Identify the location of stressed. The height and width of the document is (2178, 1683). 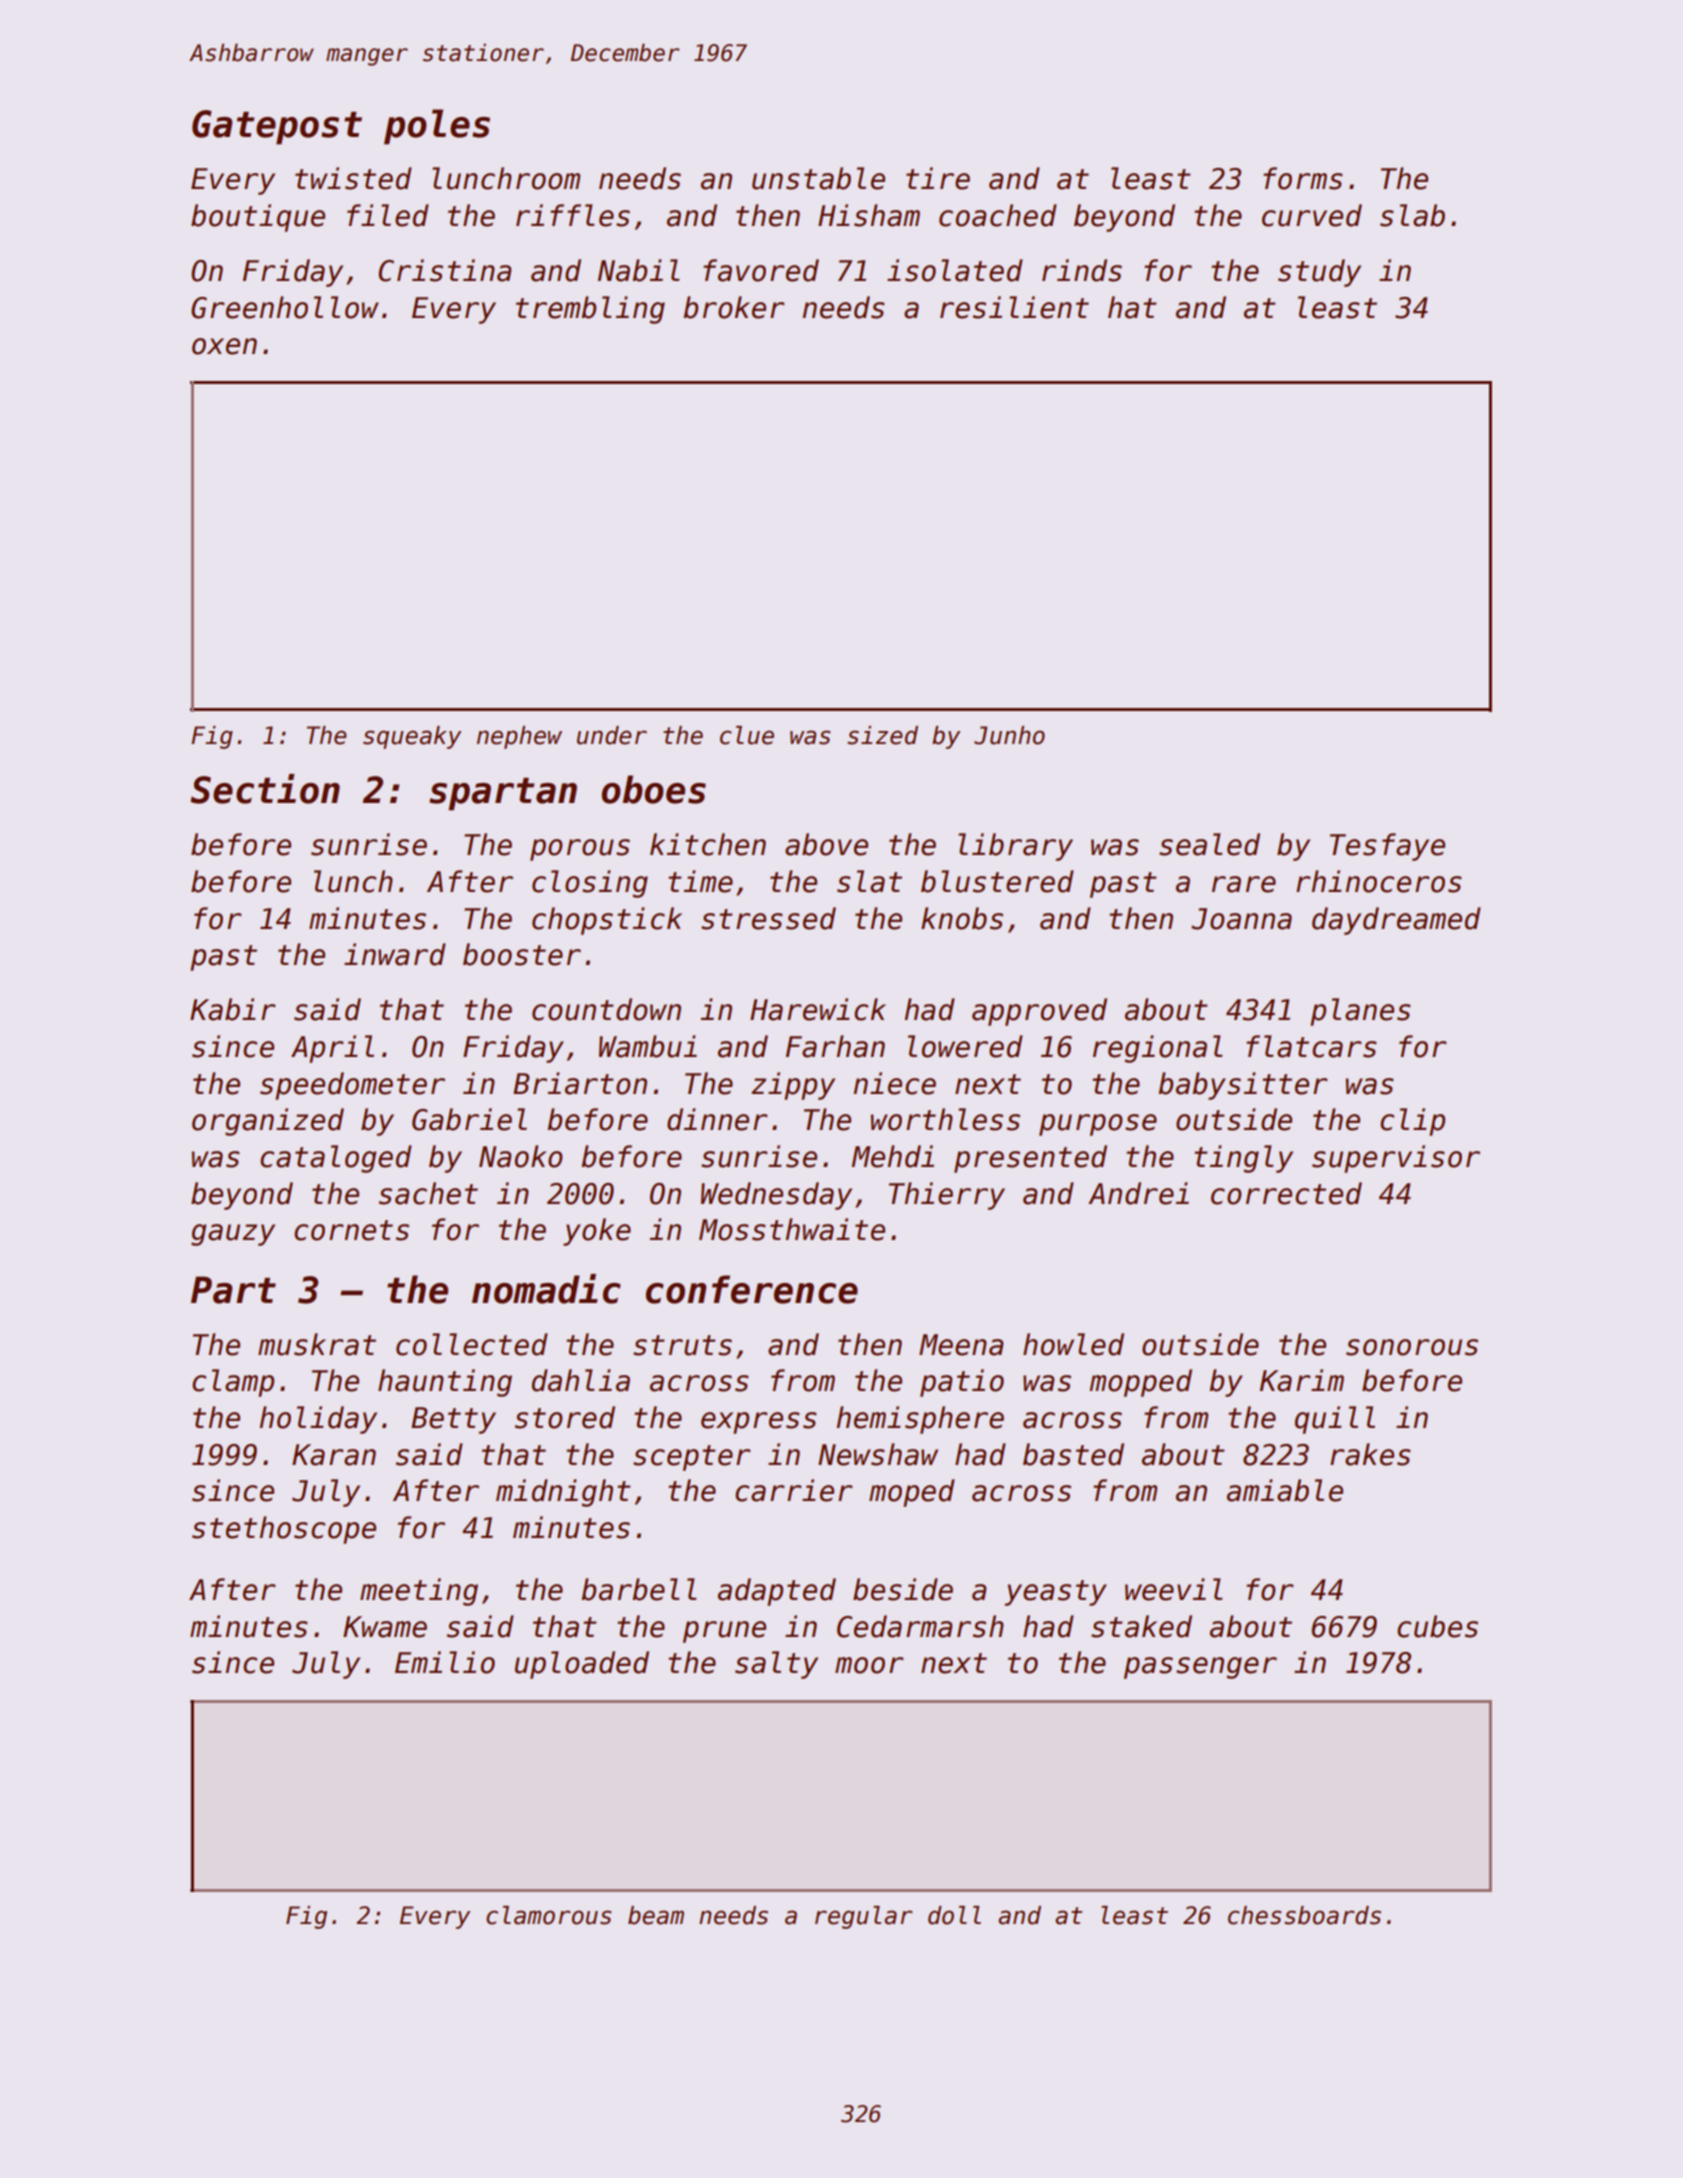
(768, 918).
